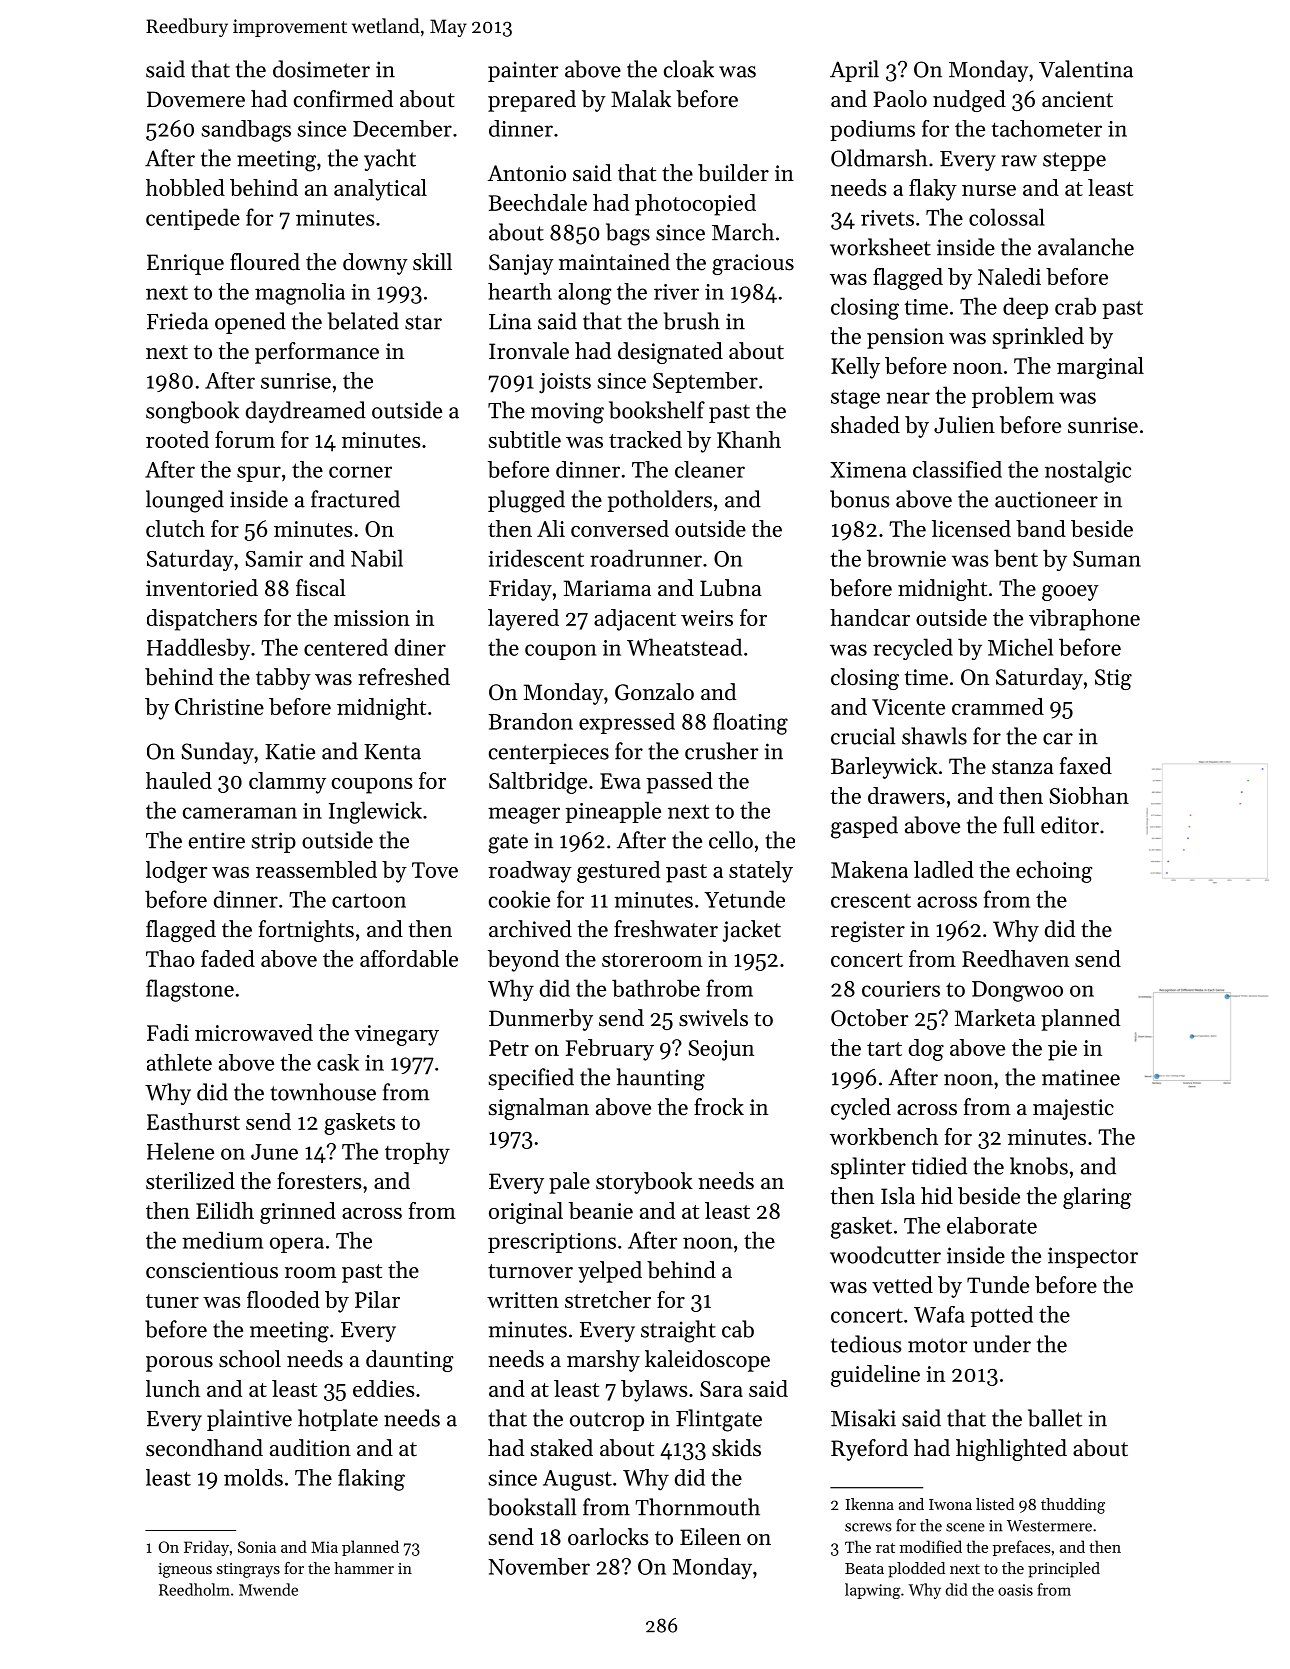 This image has height=1669, width=1290. Describe the element at coordinates (397, 1035) in the image. I see `vinegary` at that location.
